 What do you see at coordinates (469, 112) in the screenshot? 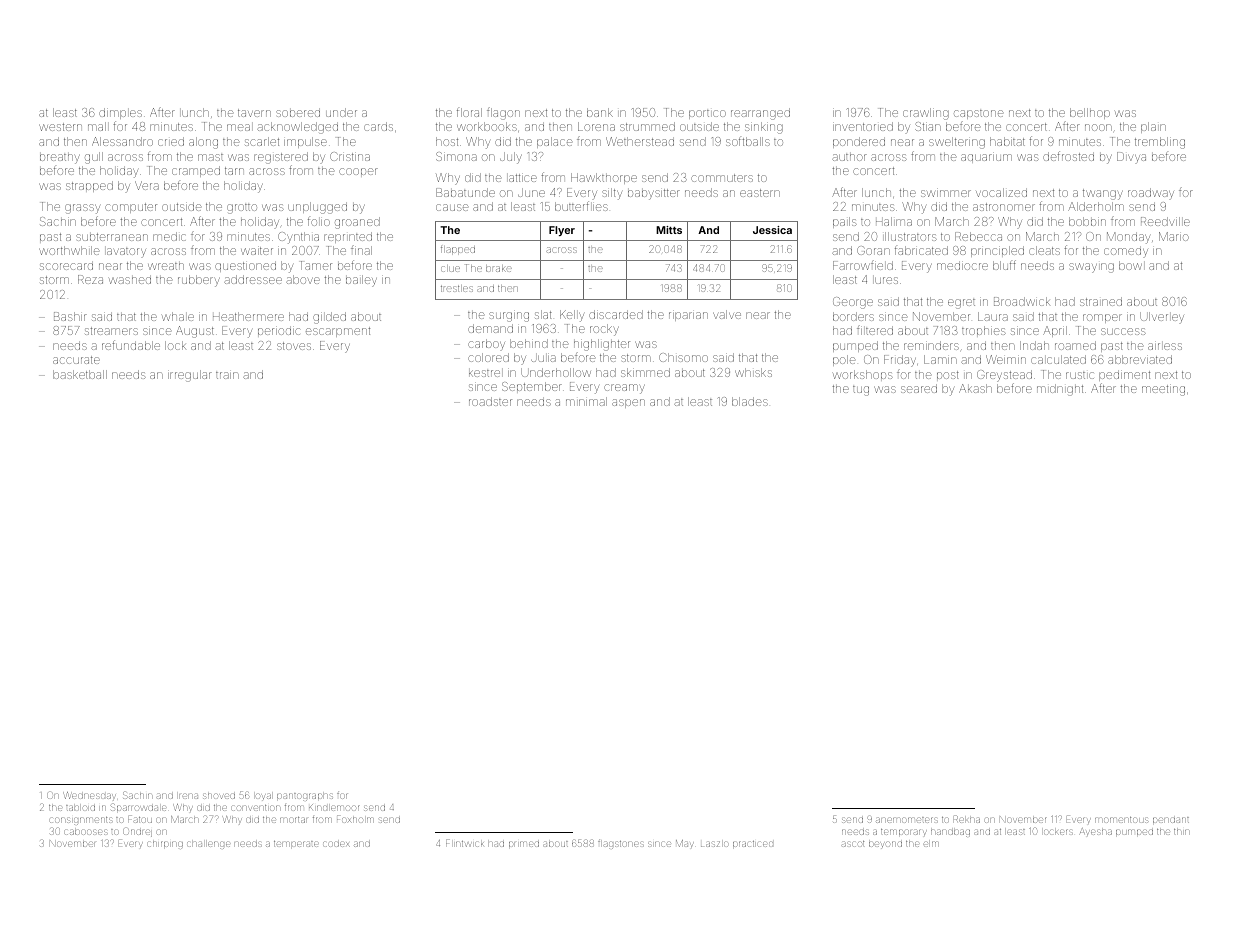
I see `floral` at bounding box center [469, 112].
